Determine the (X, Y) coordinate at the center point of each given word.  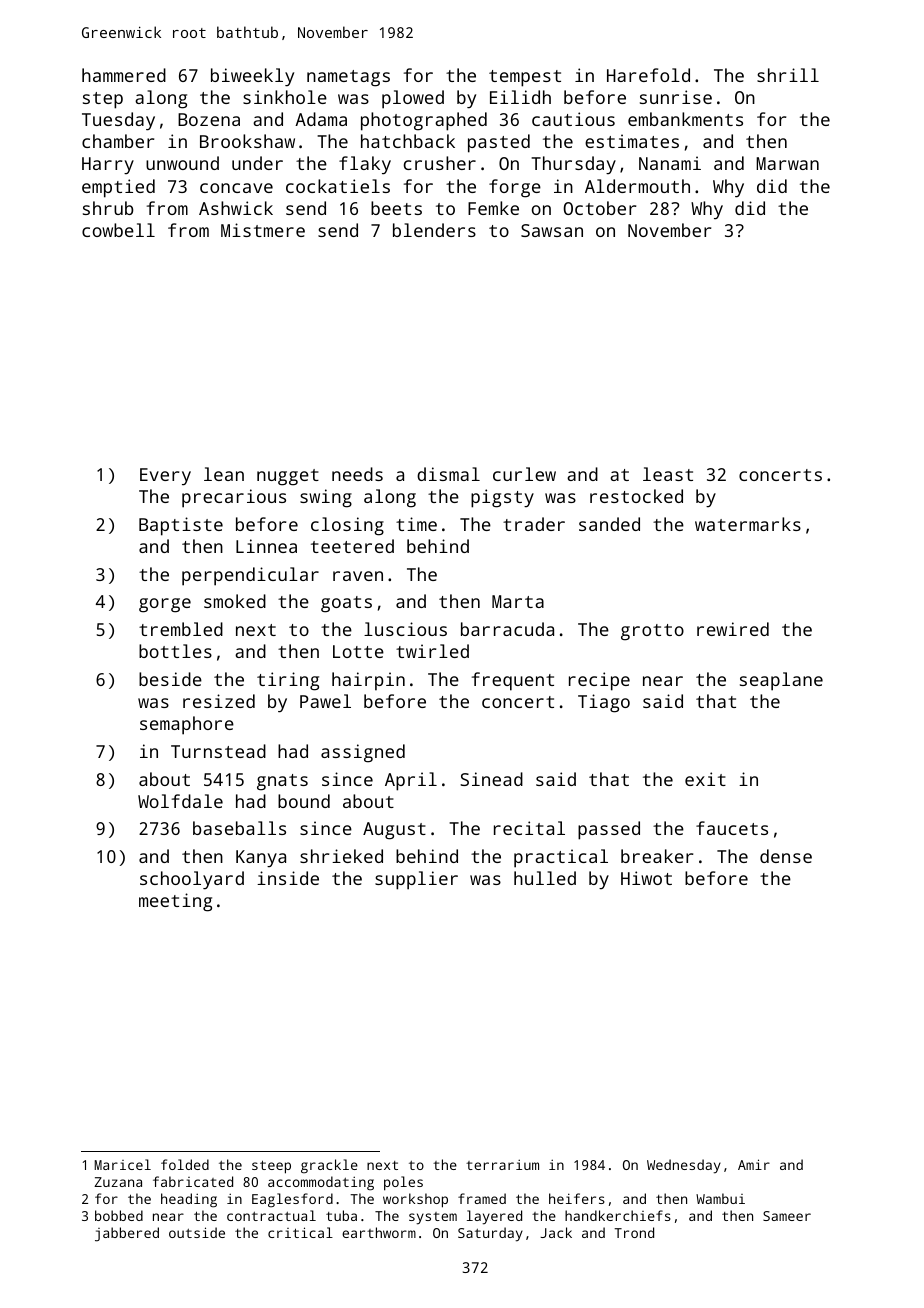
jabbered (127, 1234)
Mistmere (263, 230)
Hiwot (646, 878)
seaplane (781, 681)
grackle (329, 1166)
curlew (524, 474)
